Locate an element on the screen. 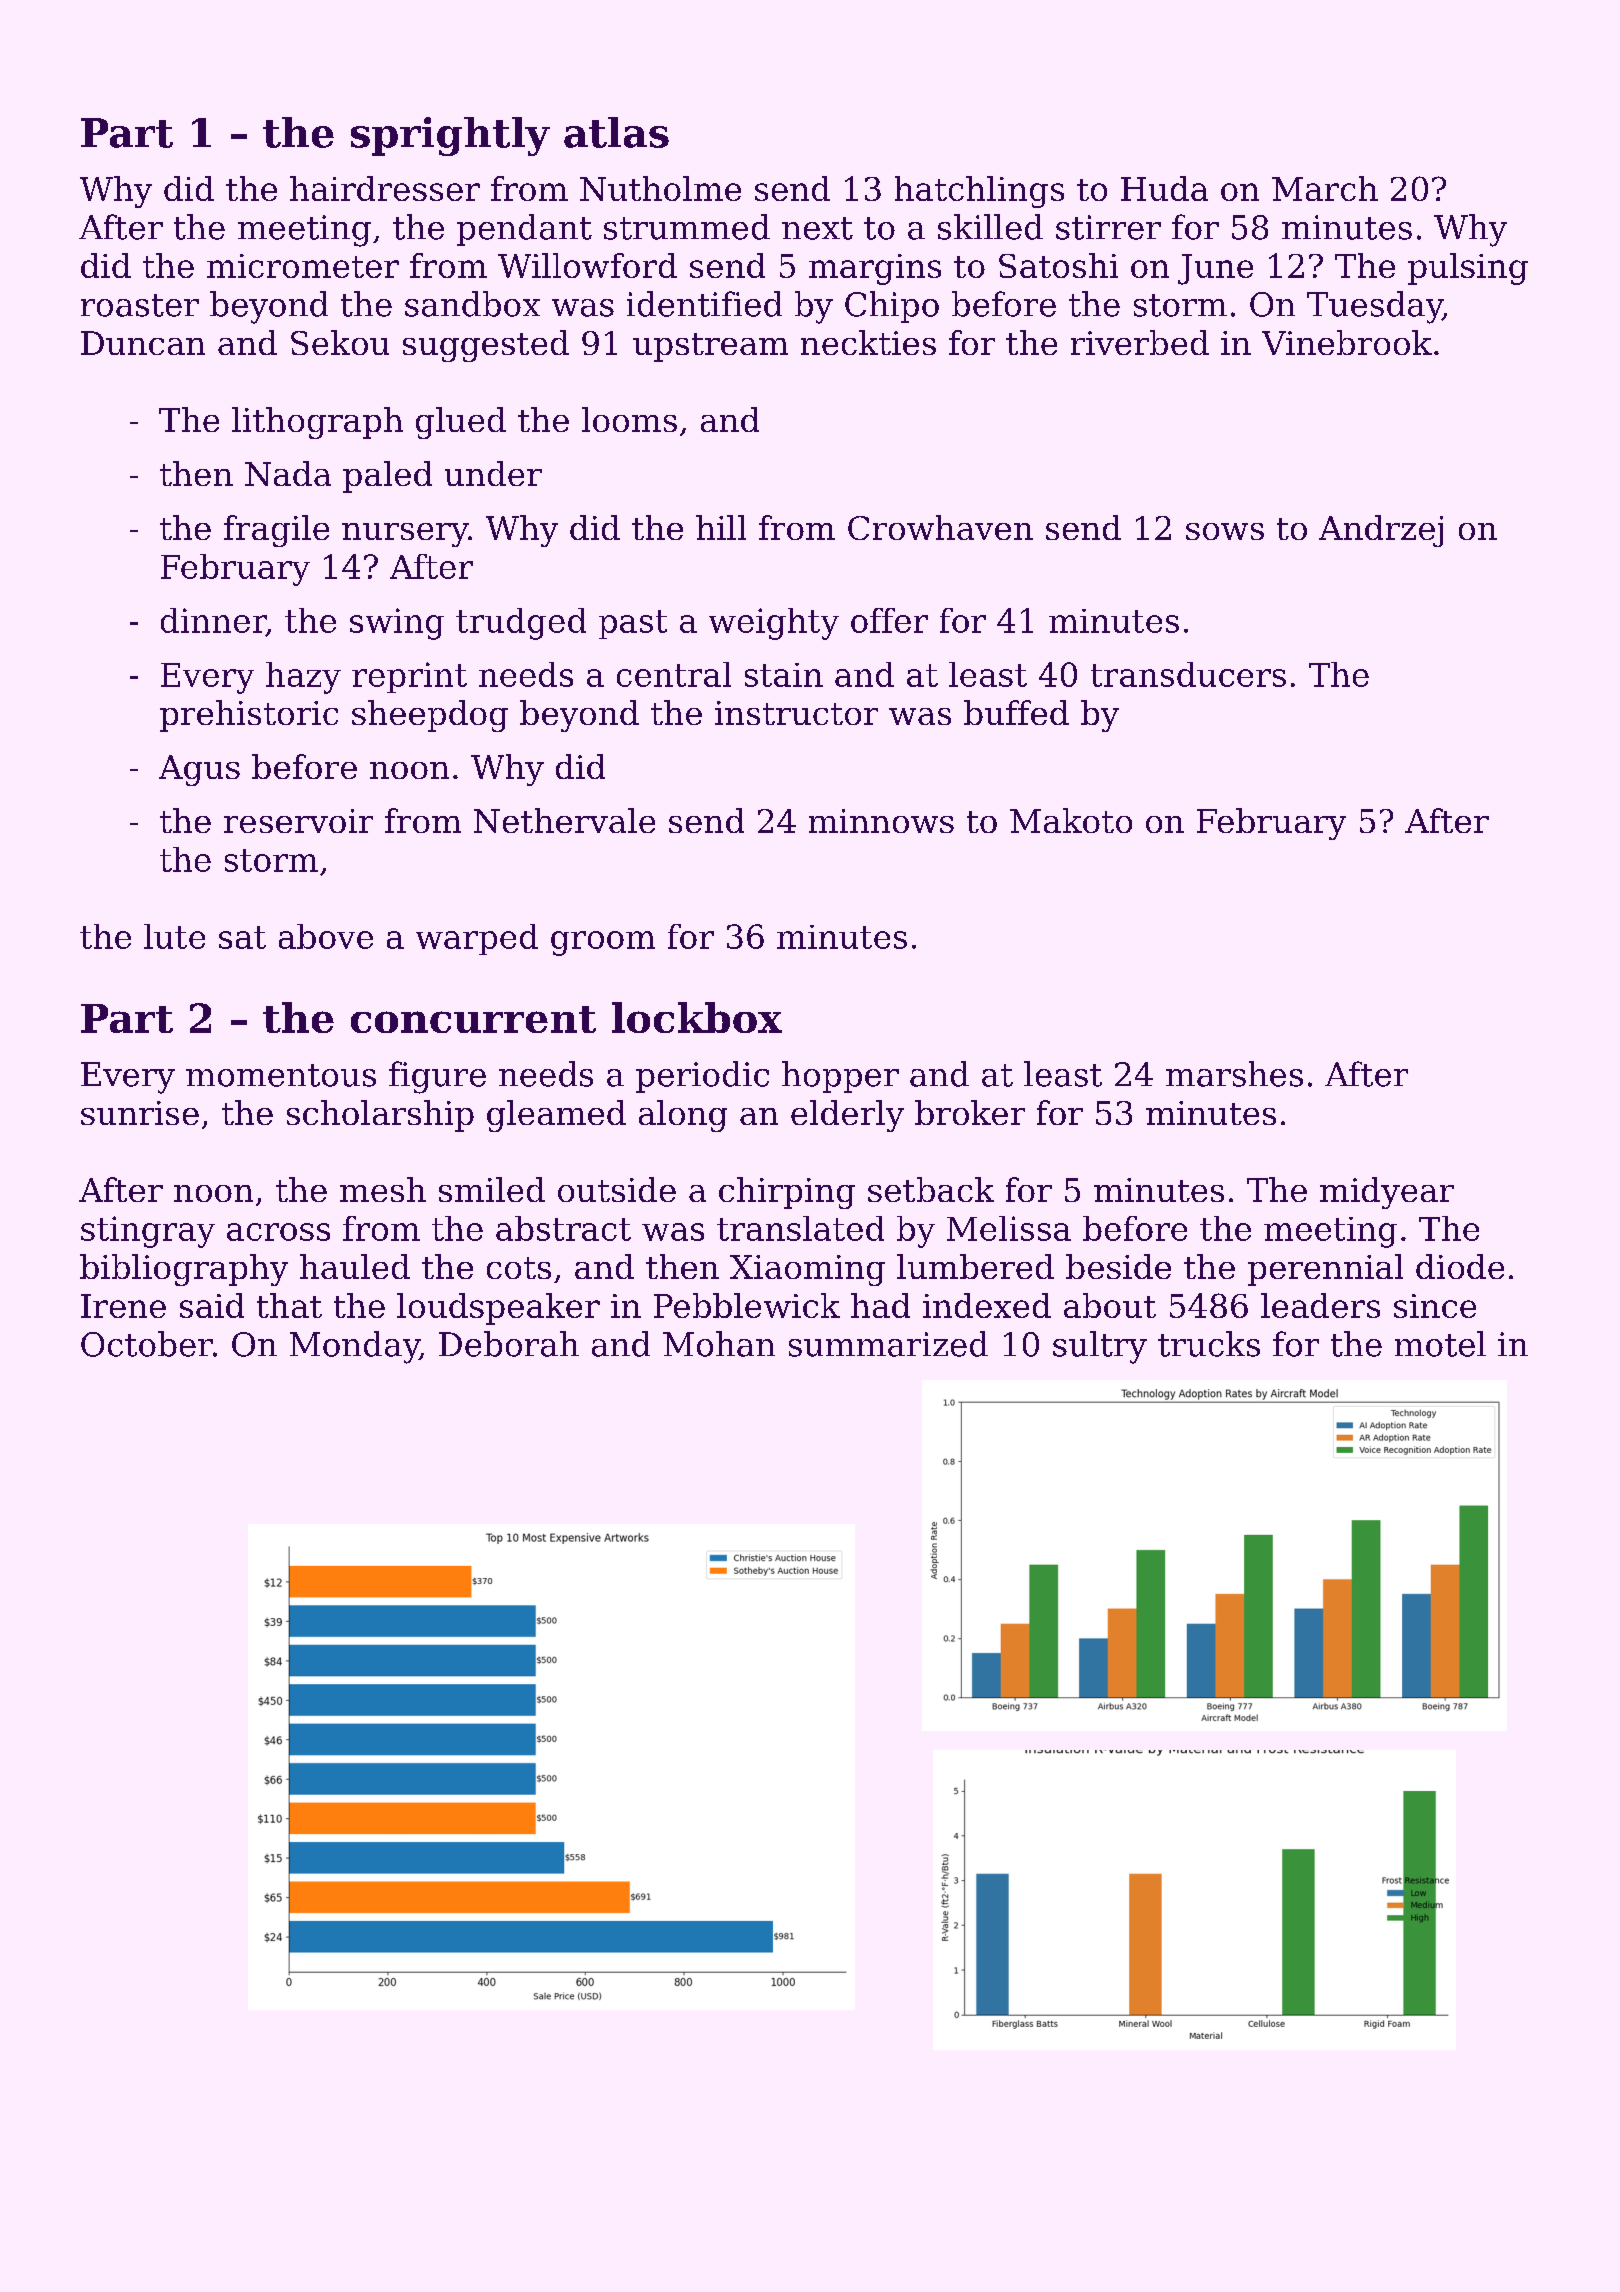 This screenshot has height=2292, width=1620. chirping is located at coordinates (787, 1193).
